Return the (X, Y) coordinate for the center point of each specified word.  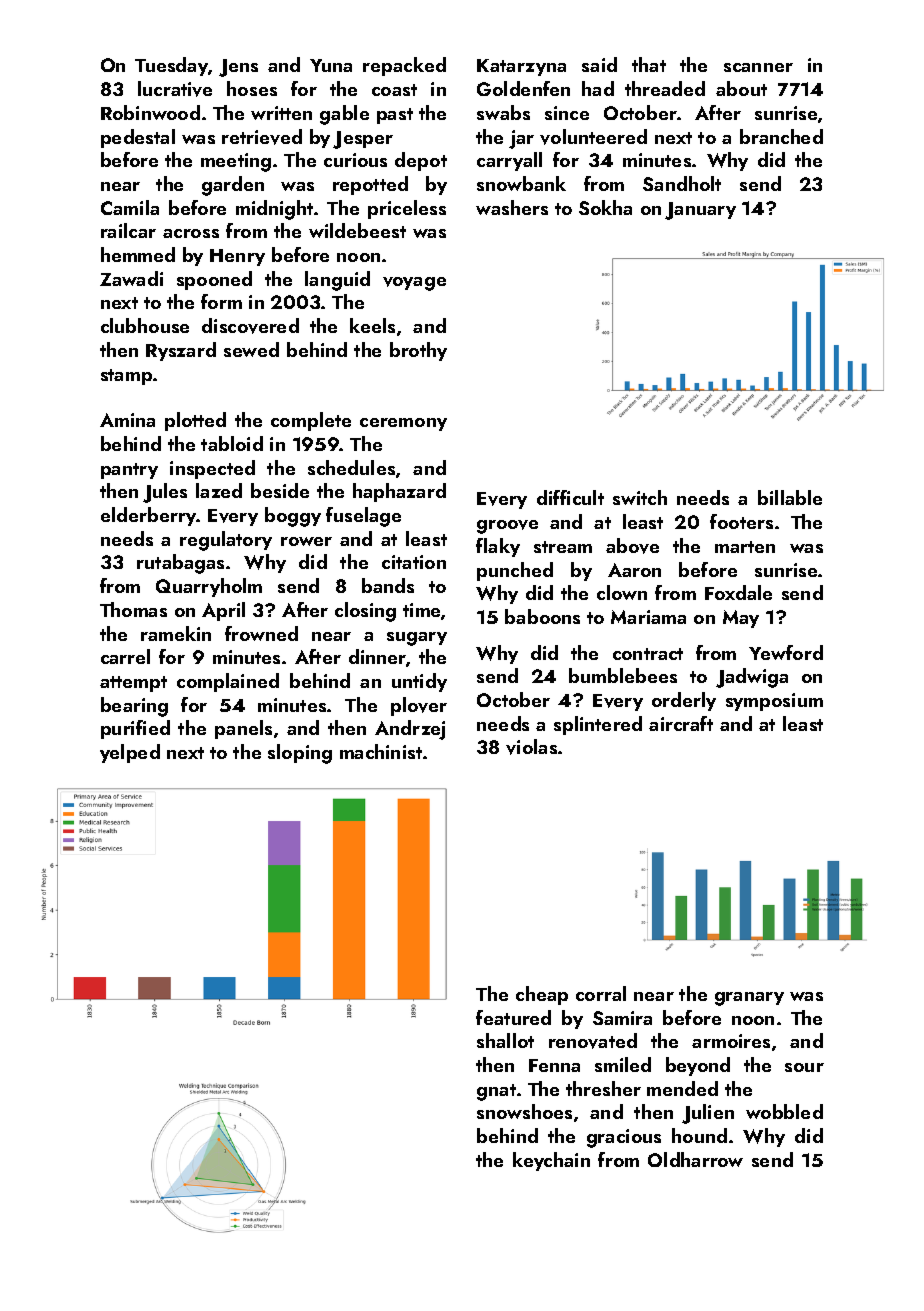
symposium (774, 702)
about (741, 88)
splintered (598, 725)
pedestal (138, 138)
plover (419, 706)
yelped (130, 753)
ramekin (176, 633)
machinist (381, 751)
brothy (418, 351)
